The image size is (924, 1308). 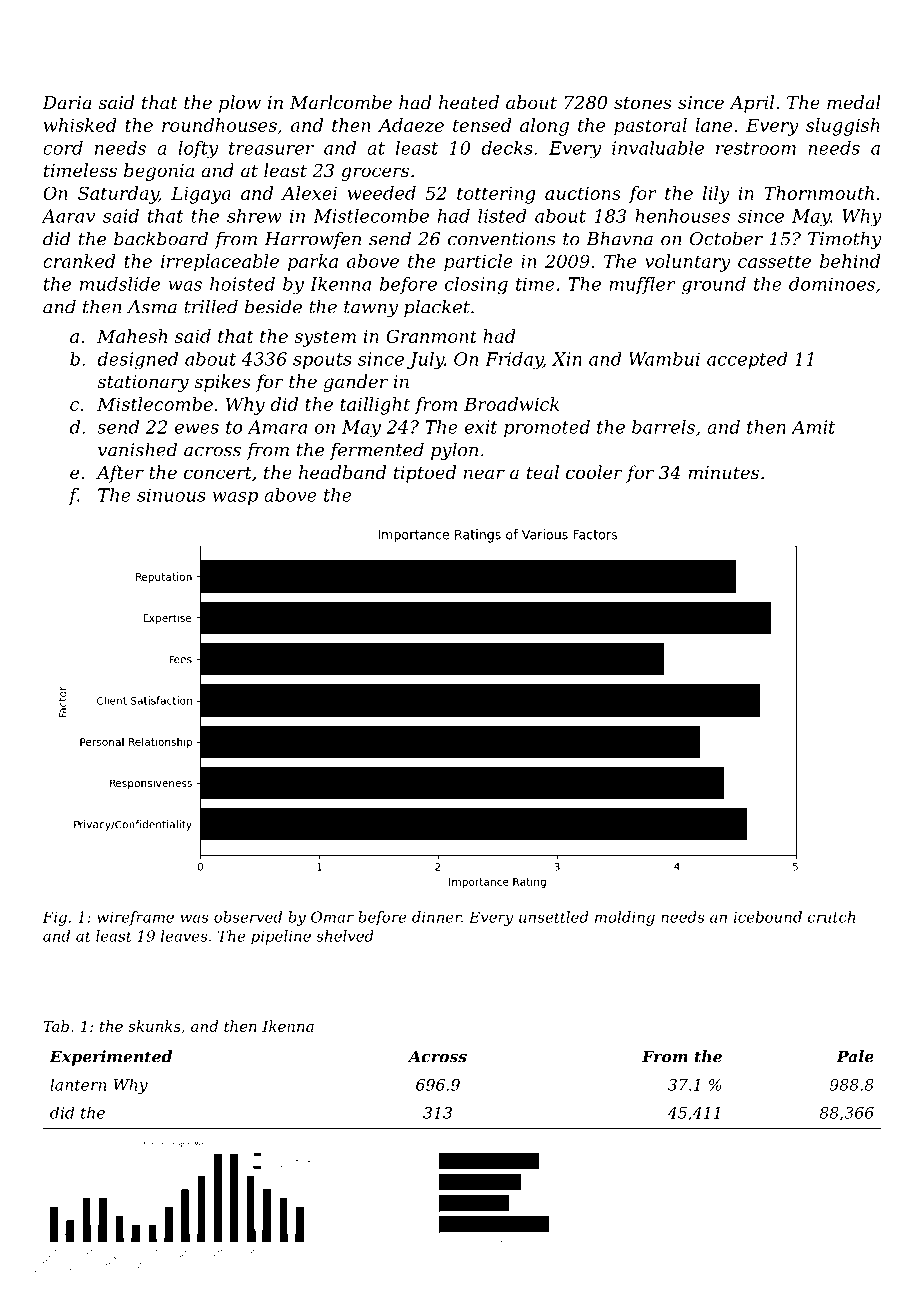 I want to click on heated, so click(x=469, y=102).
